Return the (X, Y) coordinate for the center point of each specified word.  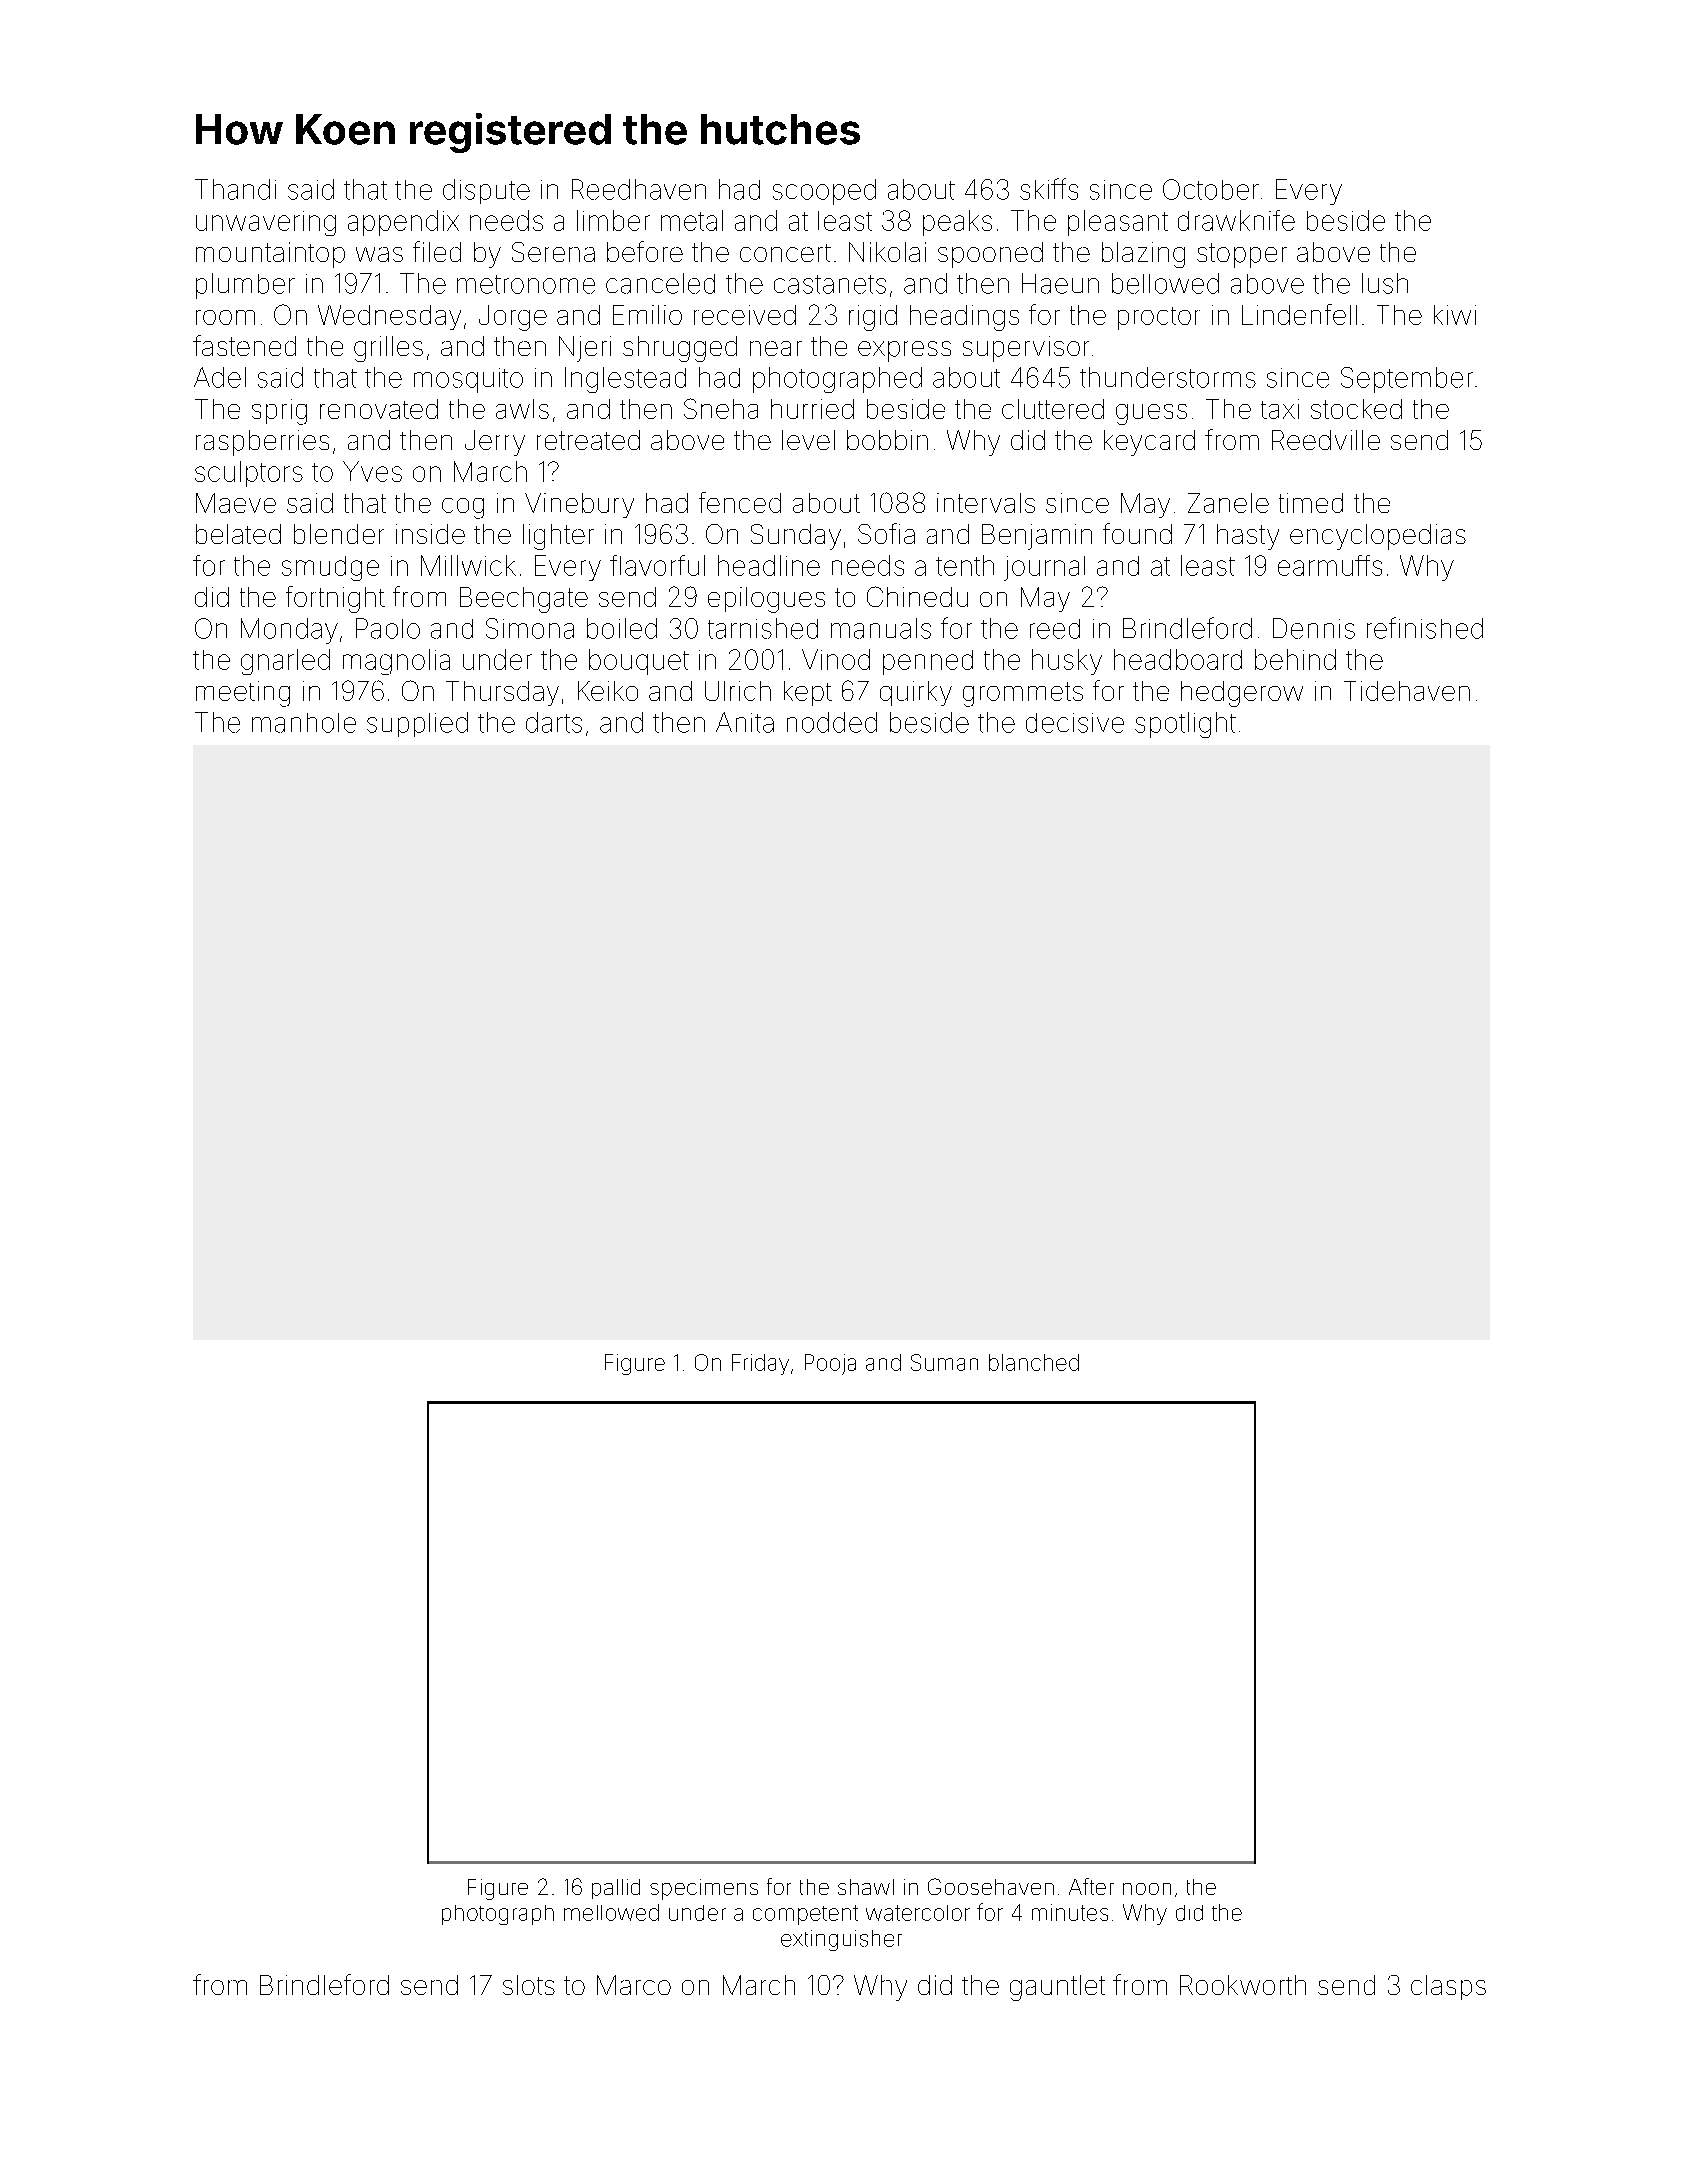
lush (1385, 283)
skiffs (1049, 189)
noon (1147, 1889)
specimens (704, 1889)
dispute (486, 191)
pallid (616, 1889)
